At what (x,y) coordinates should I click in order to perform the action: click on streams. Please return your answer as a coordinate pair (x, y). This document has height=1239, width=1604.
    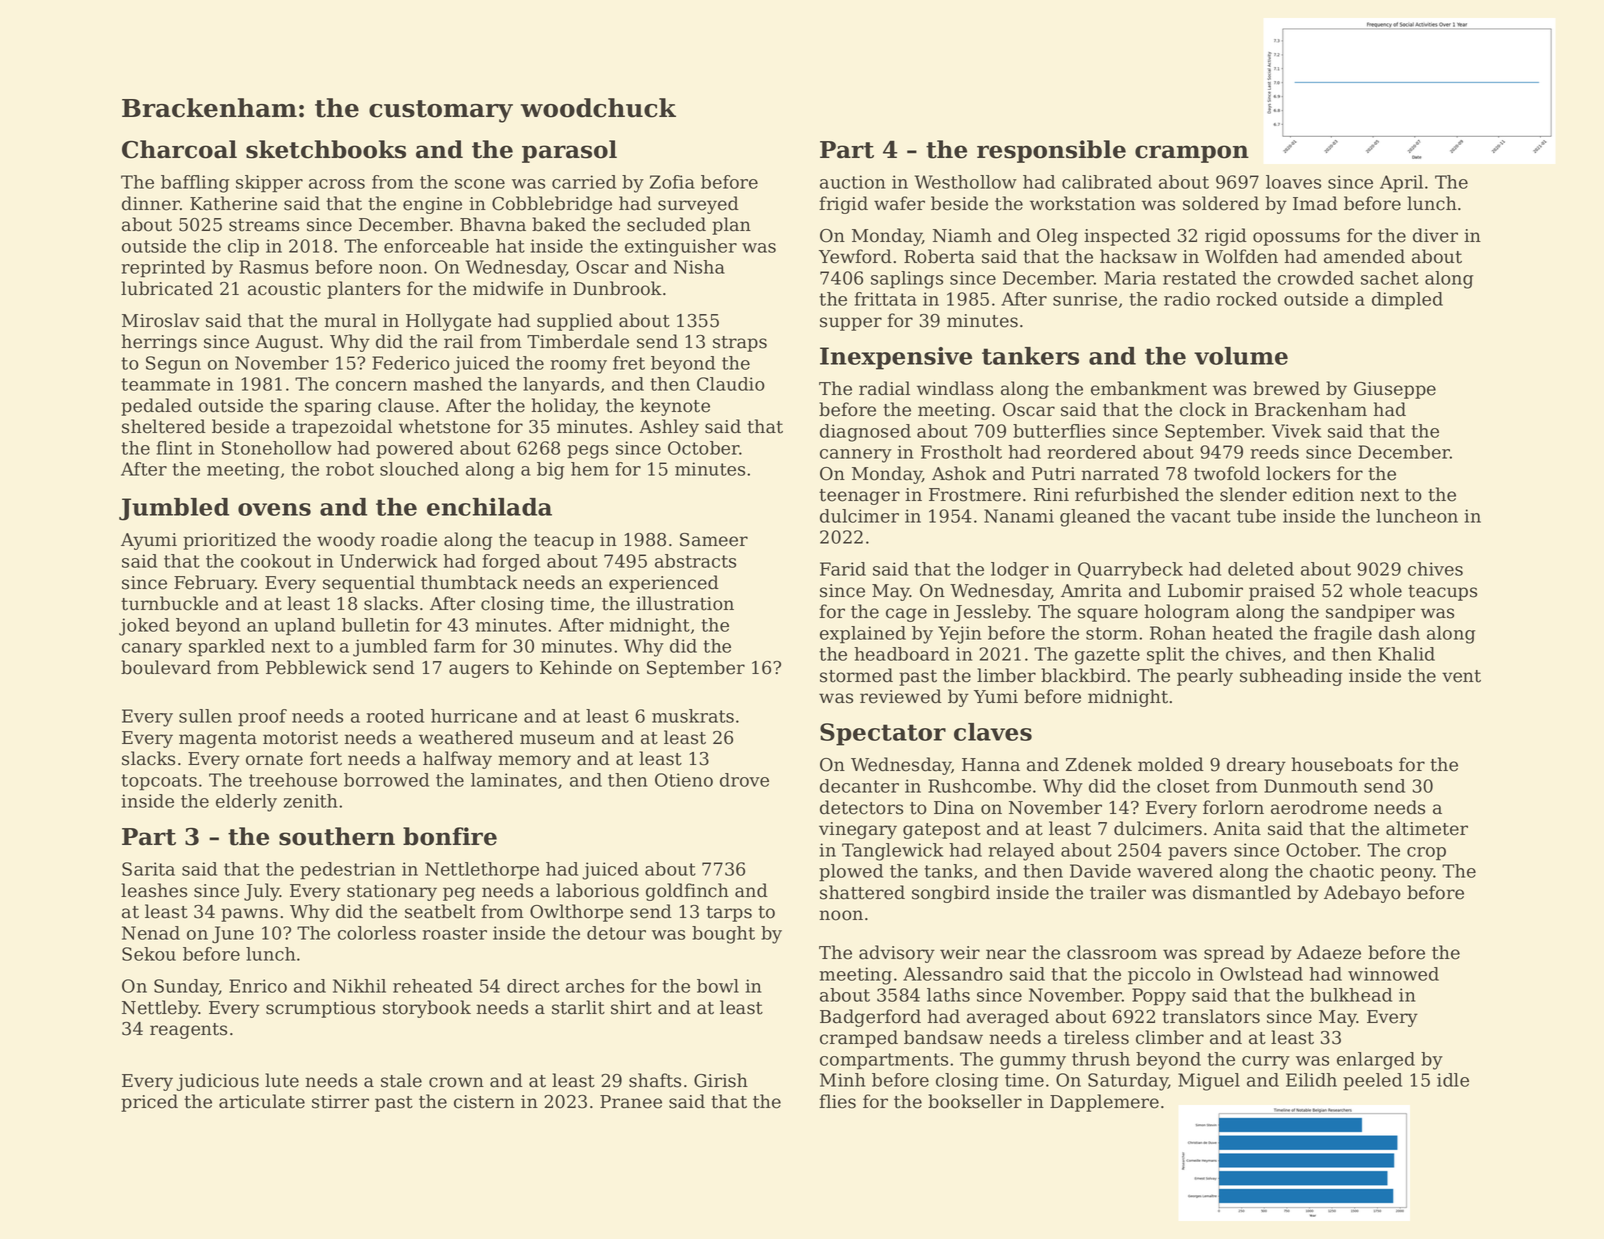
    Looking at the image, I should click on (264, 225).
